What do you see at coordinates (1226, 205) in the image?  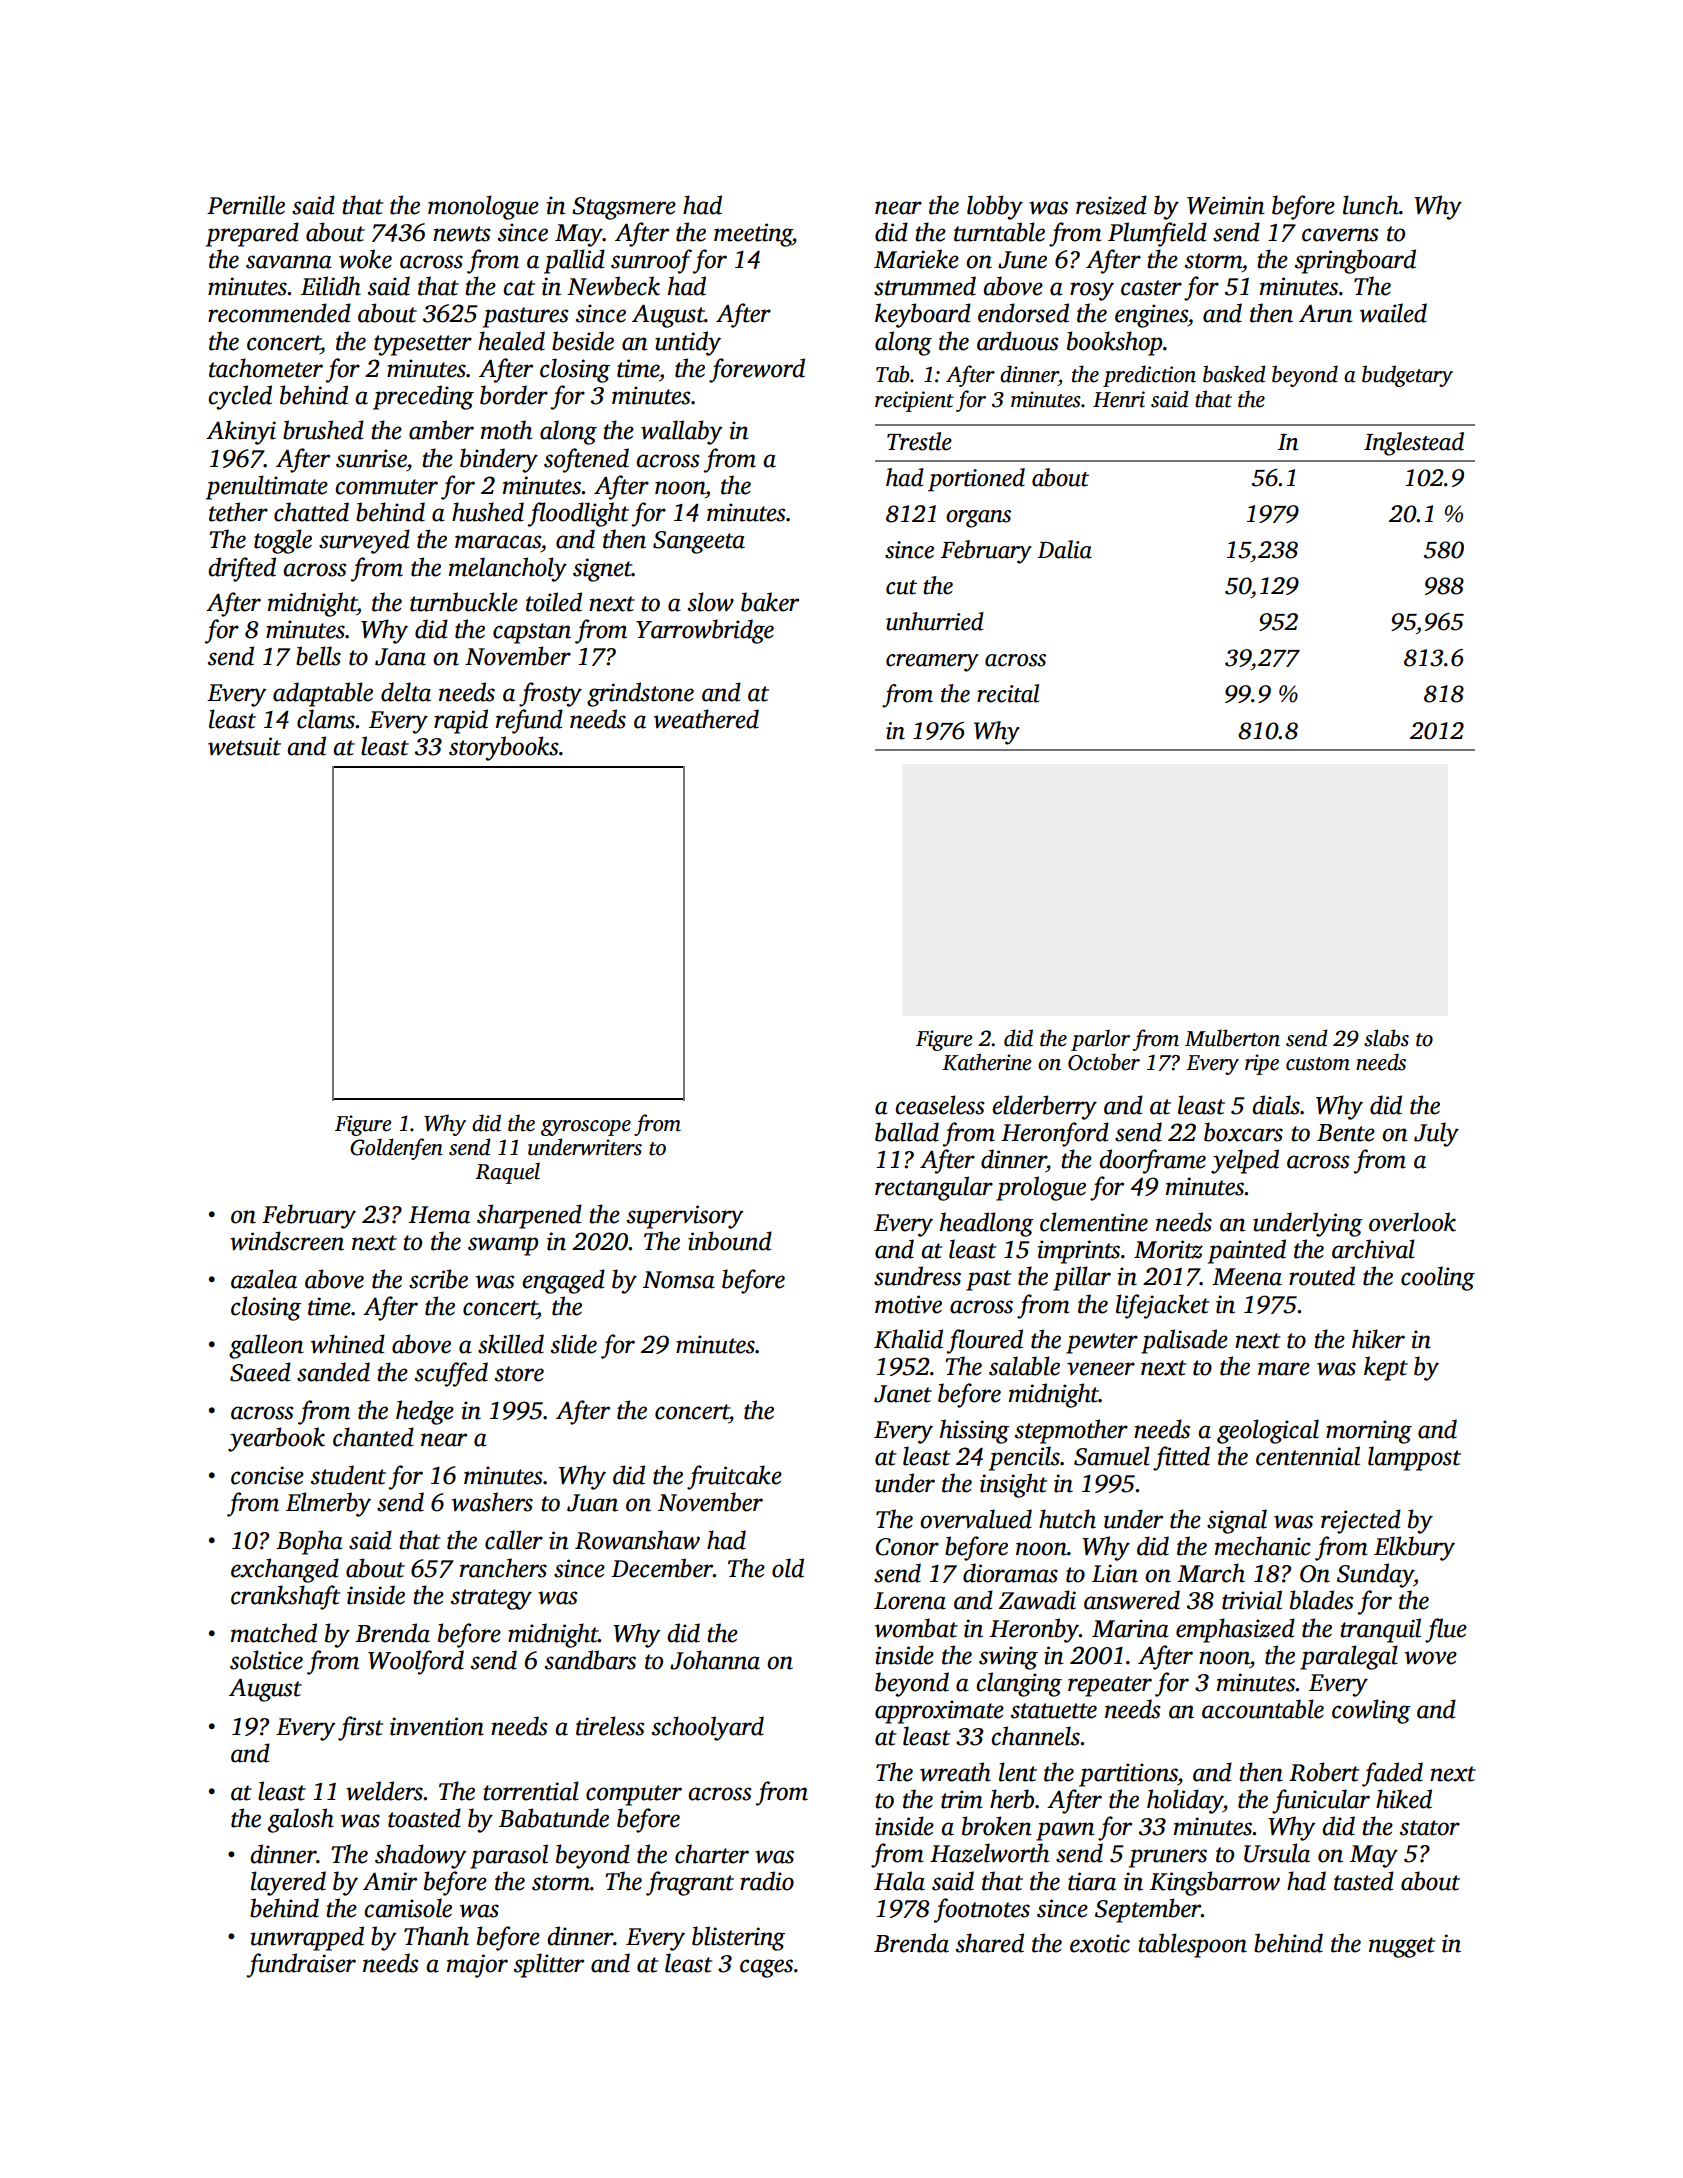 I see `Weimin` at bounding box center [1226, 205].
